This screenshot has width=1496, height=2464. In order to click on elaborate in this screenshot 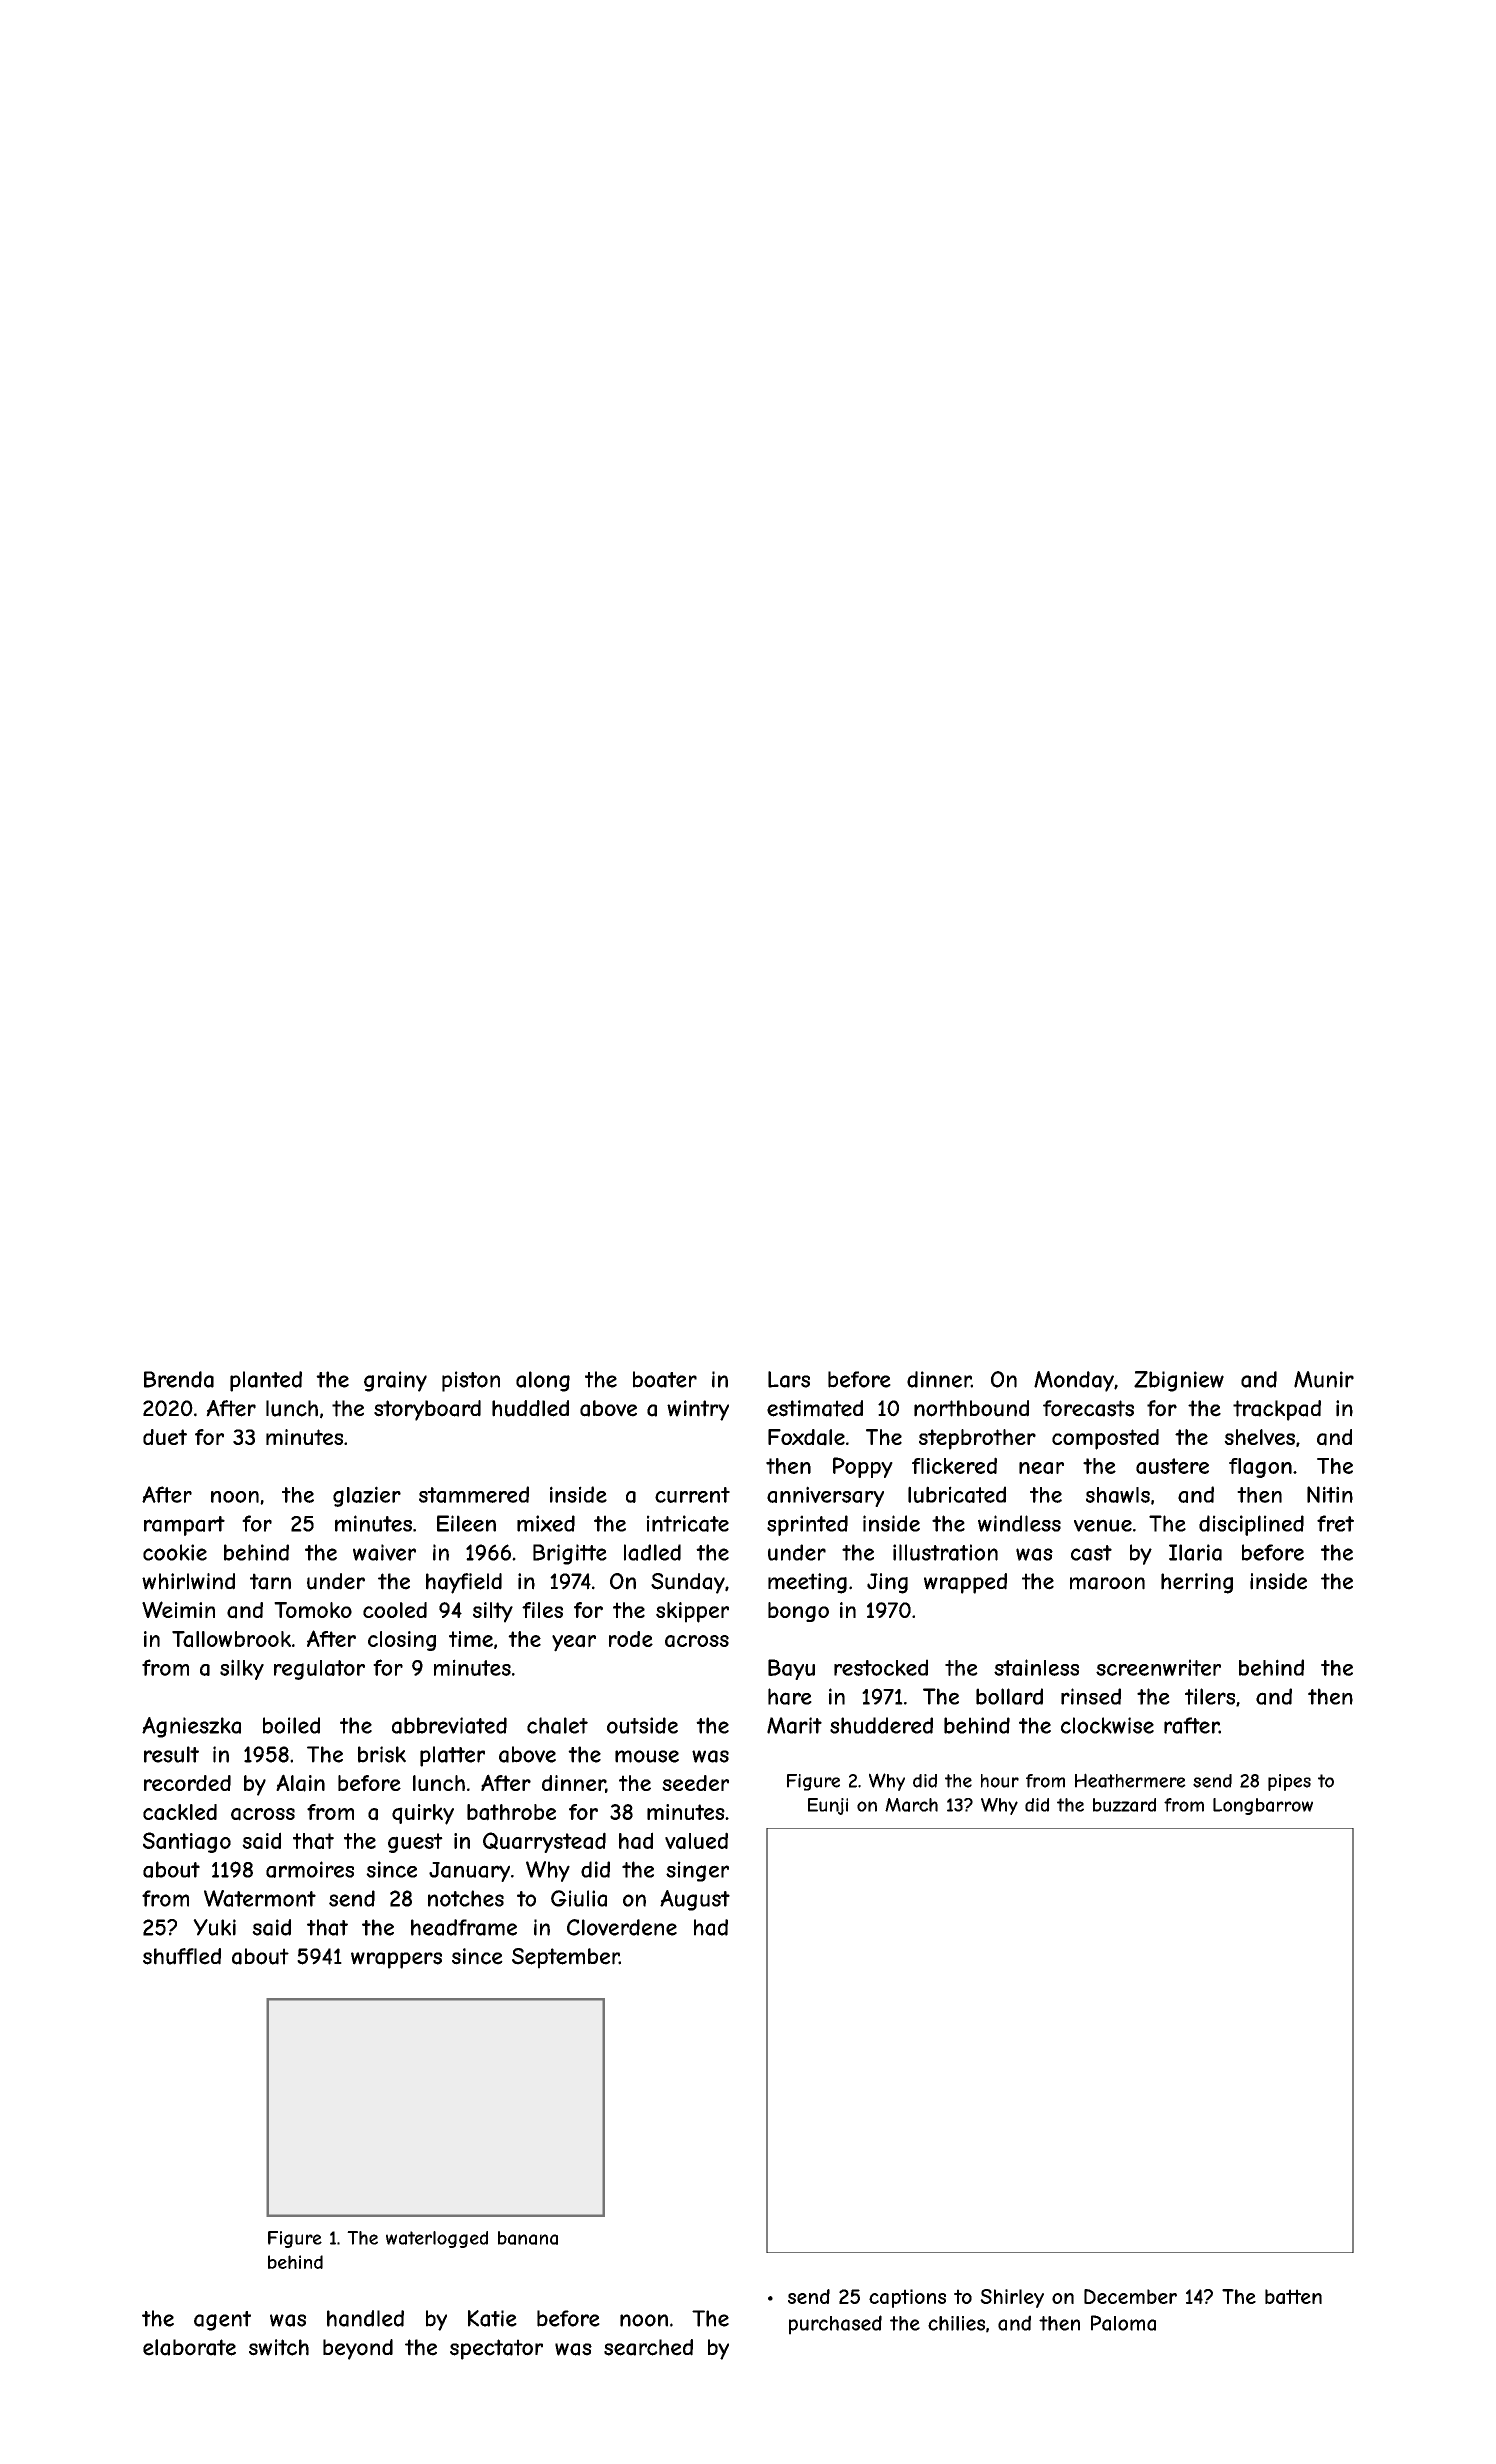, I will do `click(189, 2347)`.
